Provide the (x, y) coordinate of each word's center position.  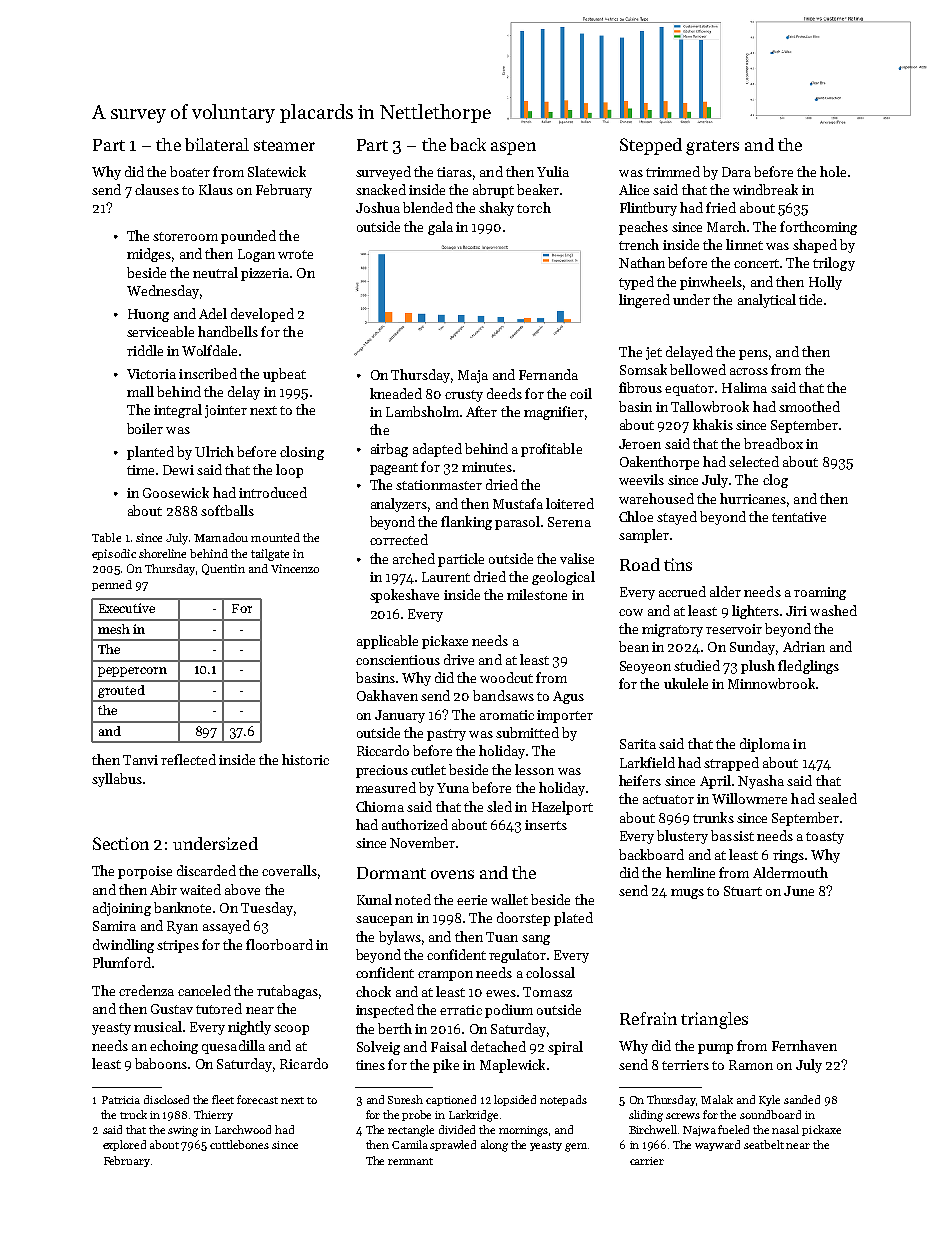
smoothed (809, 406)
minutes (487, 467)
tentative (799, 517)
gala (440, 228)
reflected (188, 759)
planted (150, 453)
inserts (546, 825)
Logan (256, 255)
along (494, 1146)
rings (788, 856)
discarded (206, 870)
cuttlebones (239, 1144)
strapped (731, 764)
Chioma (380, 806)
